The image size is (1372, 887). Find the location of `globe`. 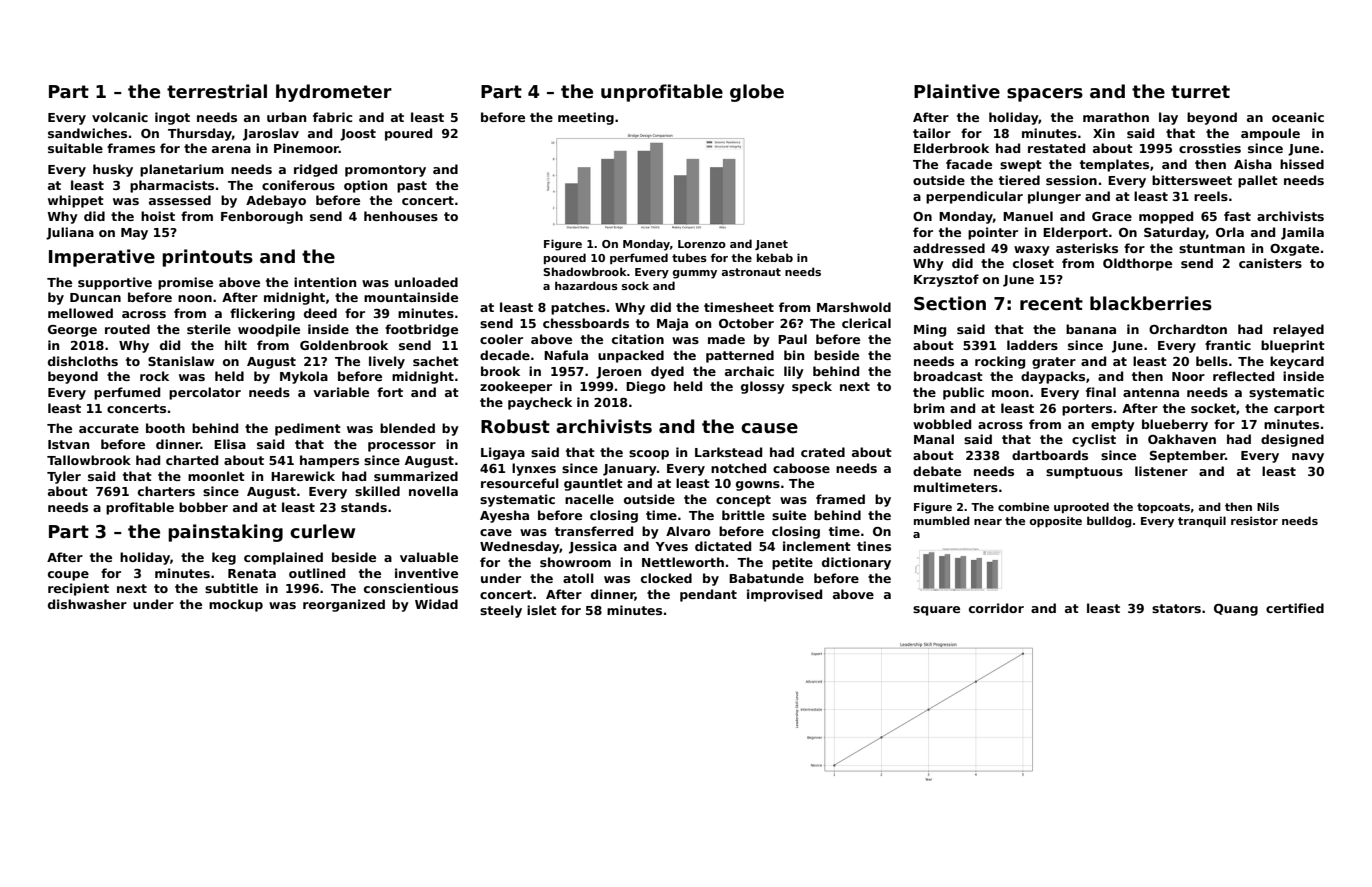

globe is located at coordinates (757, 93).
